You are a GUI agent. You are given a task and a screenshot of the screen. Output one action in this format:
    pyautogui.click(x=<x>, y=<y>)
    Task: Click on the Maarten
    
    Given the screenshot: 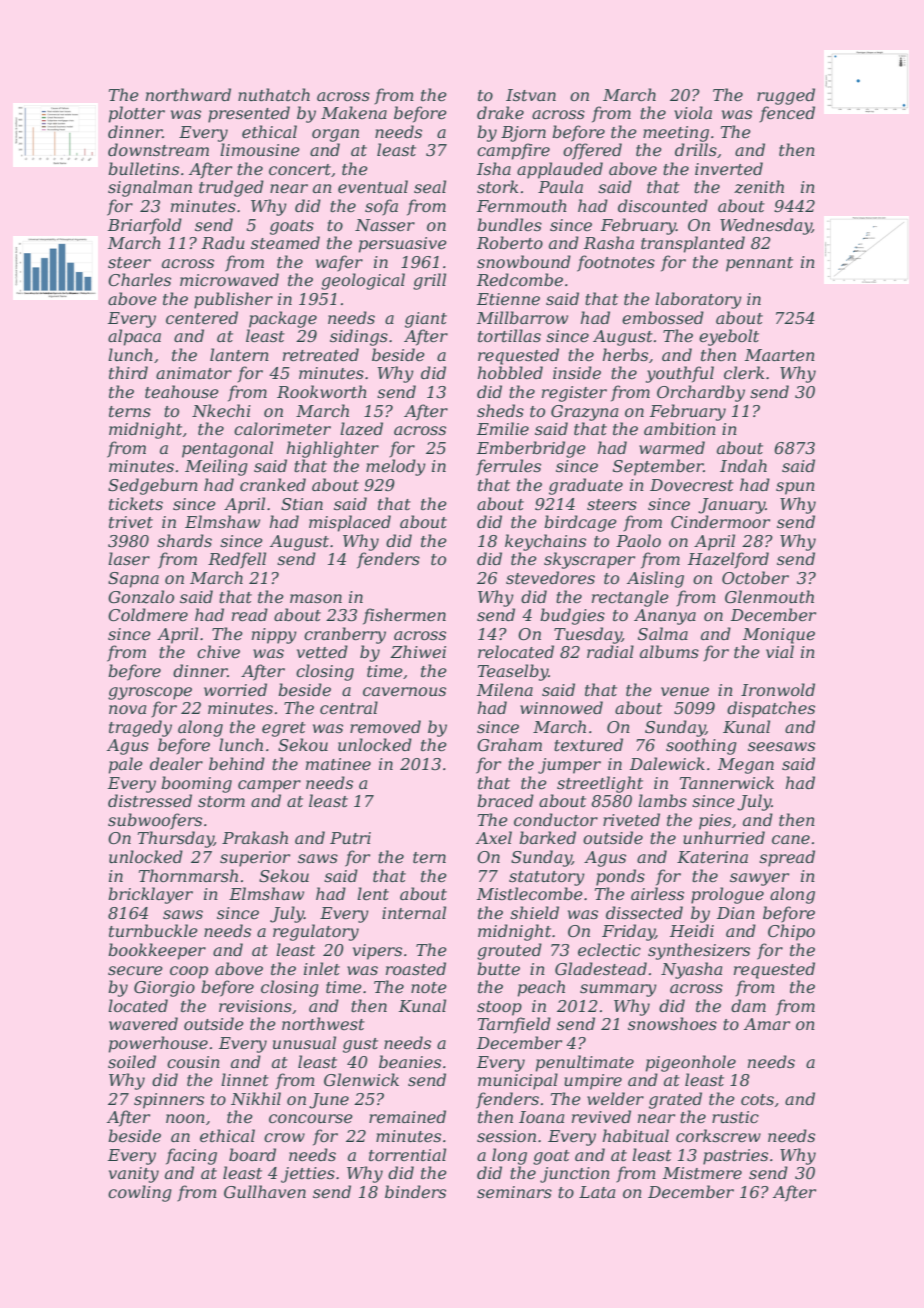 What is the action you would take?
    pyautogui.click(x=780, y=355)
